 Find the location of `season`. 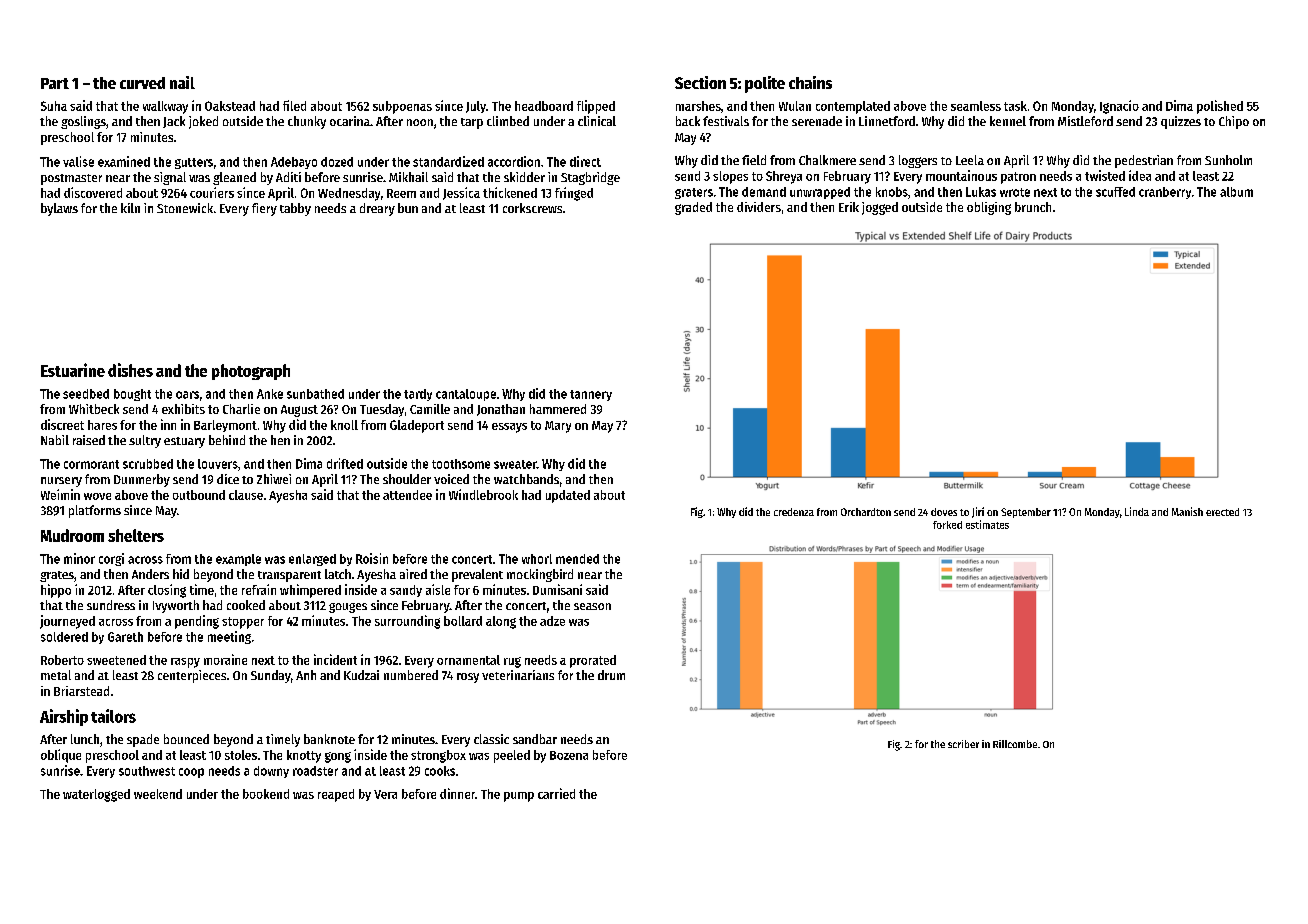

season is located at coordinates (592, 606).
